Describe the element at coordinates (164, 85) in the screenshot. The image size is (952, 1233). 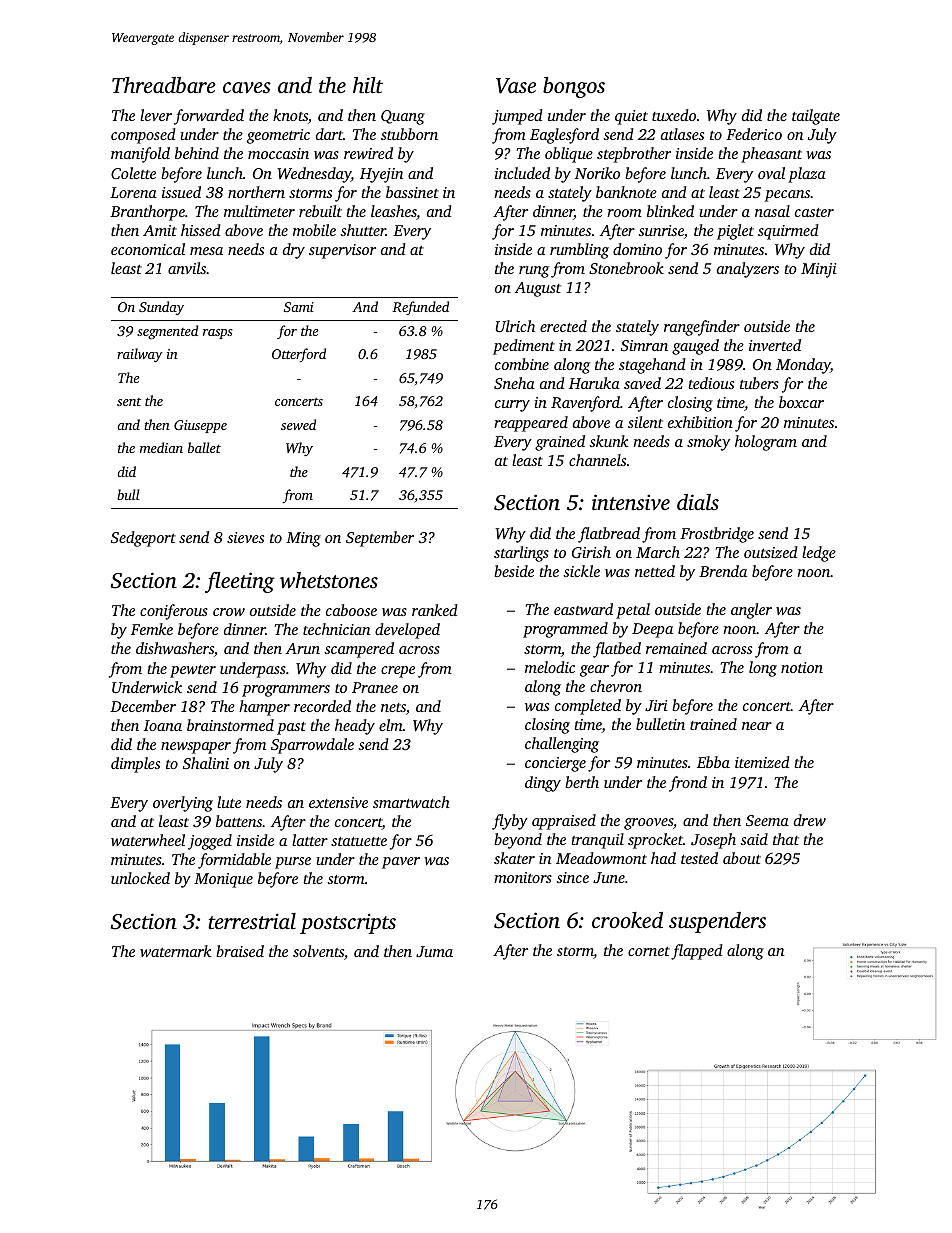
I see `Threadbare` at that location.
